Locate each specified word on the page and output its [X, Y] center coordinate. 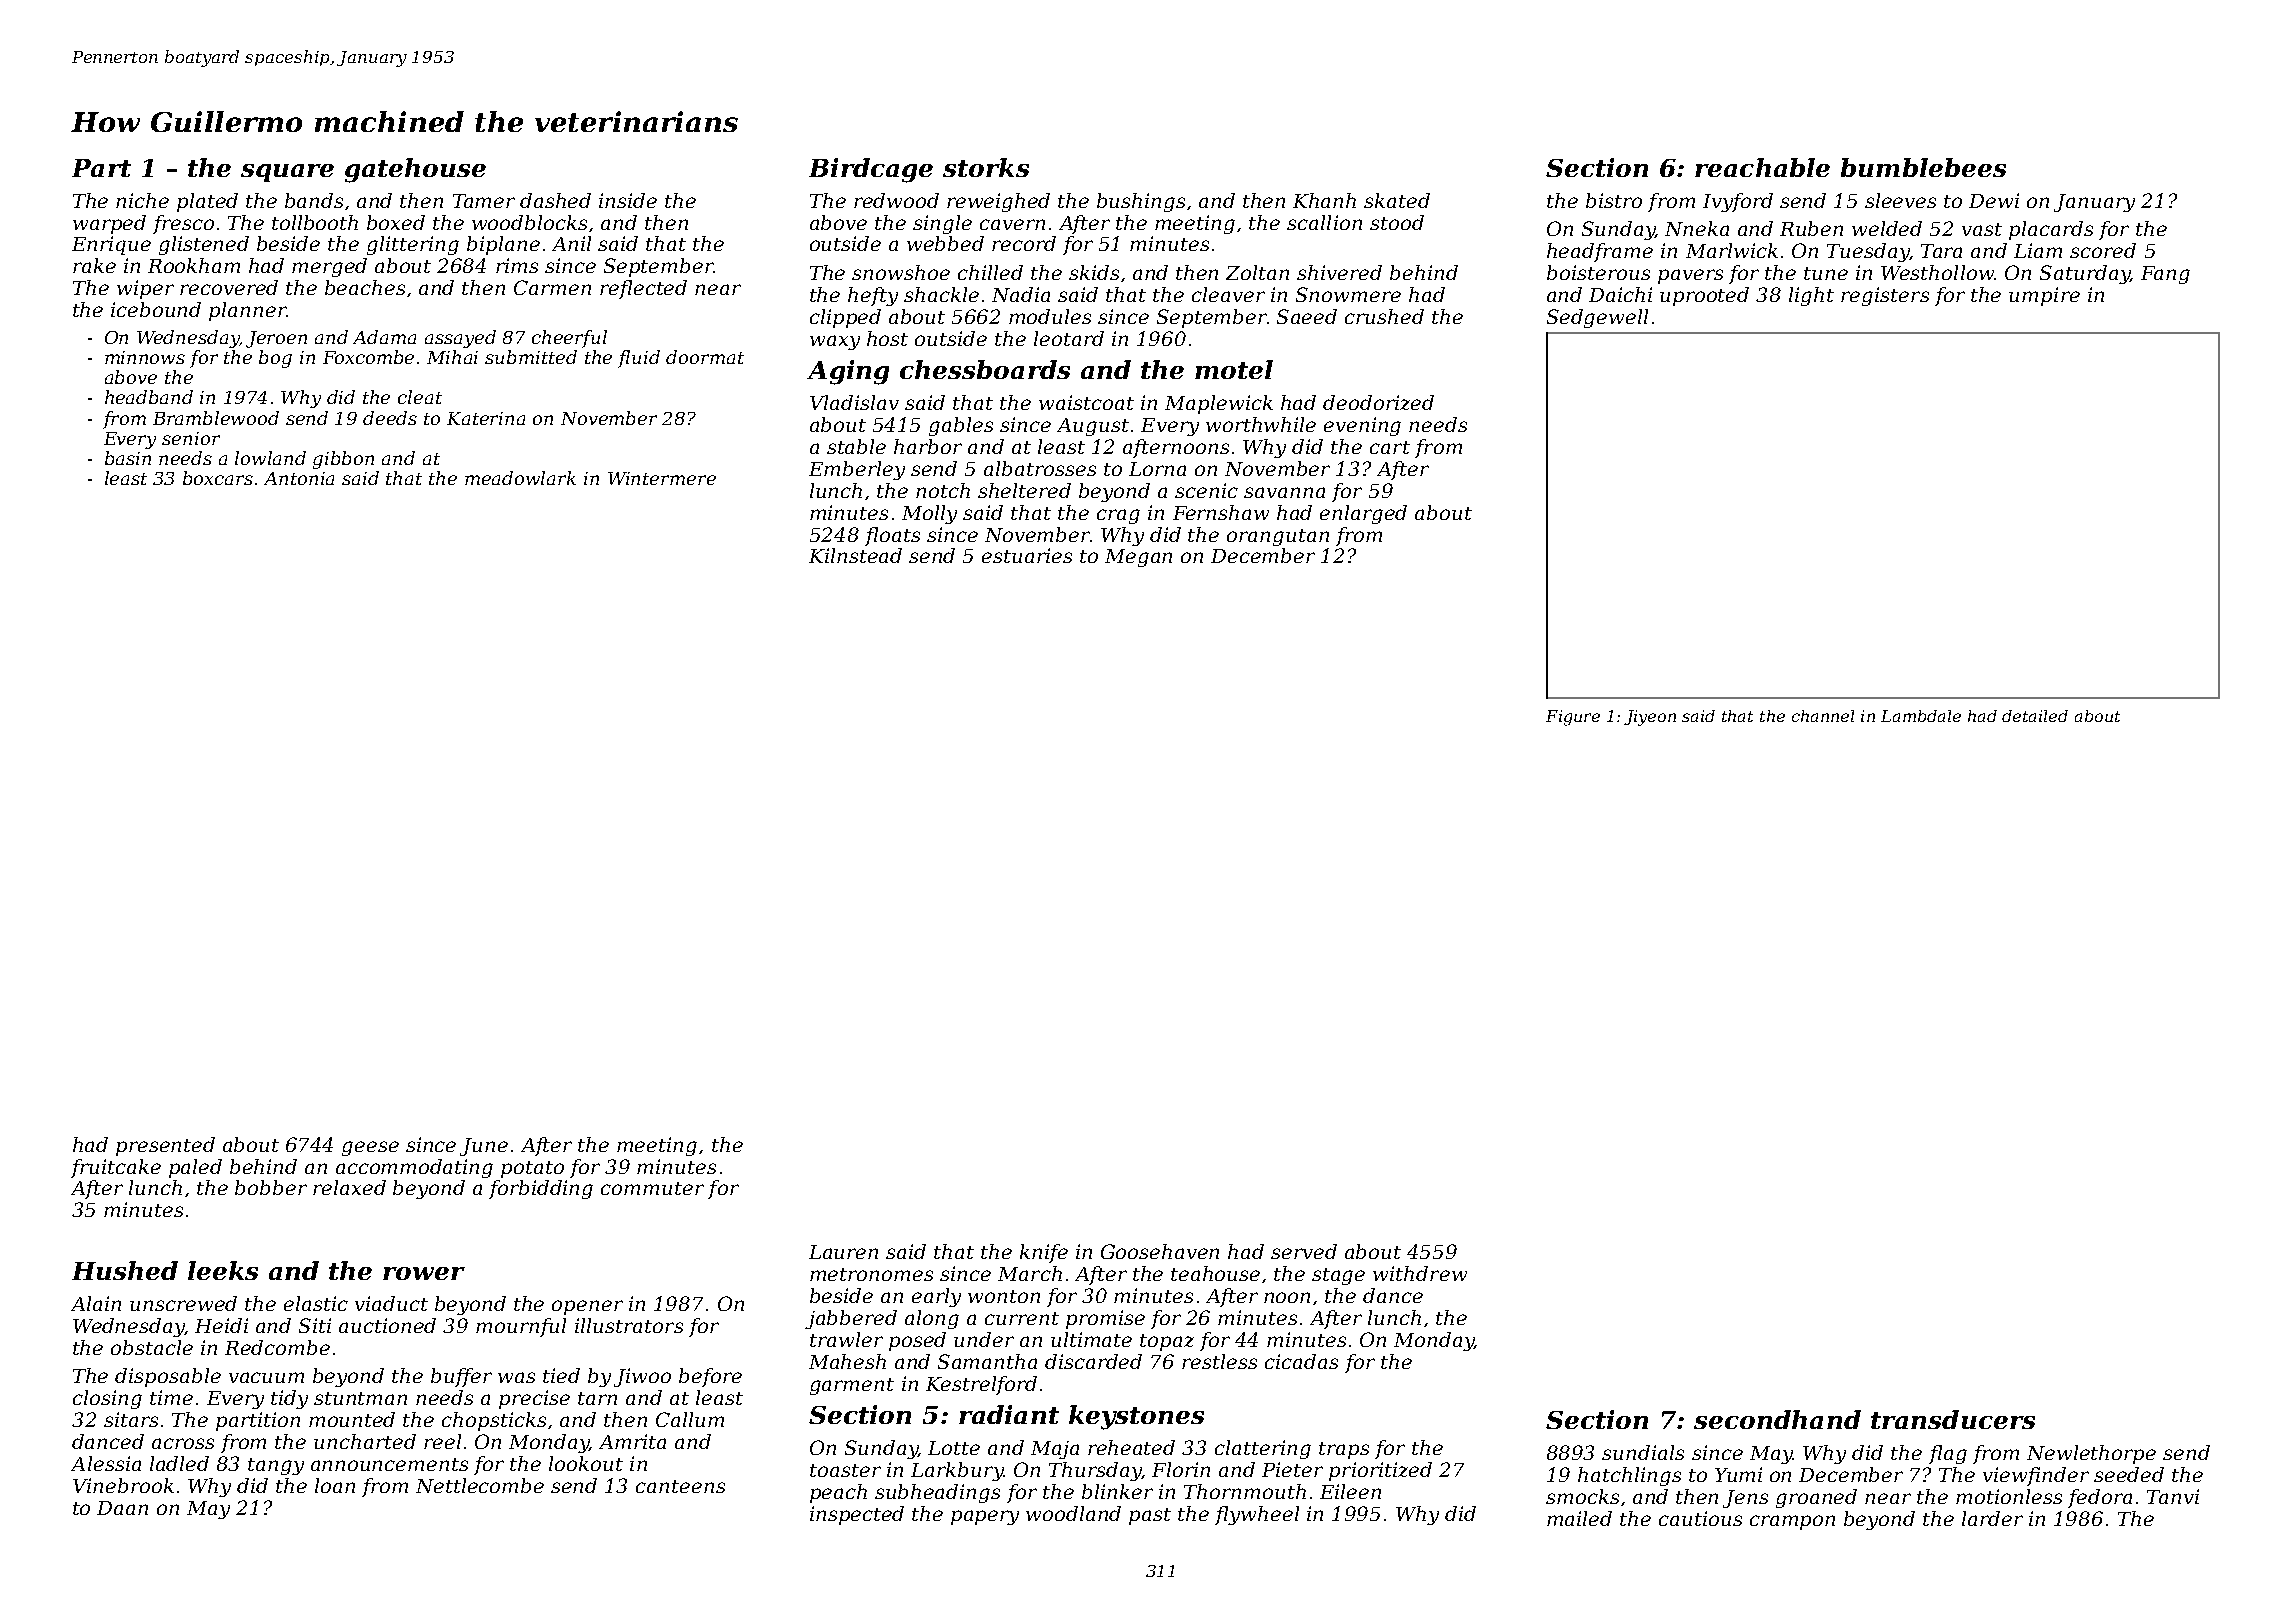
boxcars [218, 478]
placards [2051, 230]
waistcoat [1086, 402]
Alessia [106, 1463]
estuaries [1027, 555]
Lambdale [1921, 716]
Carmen [552, 287]
